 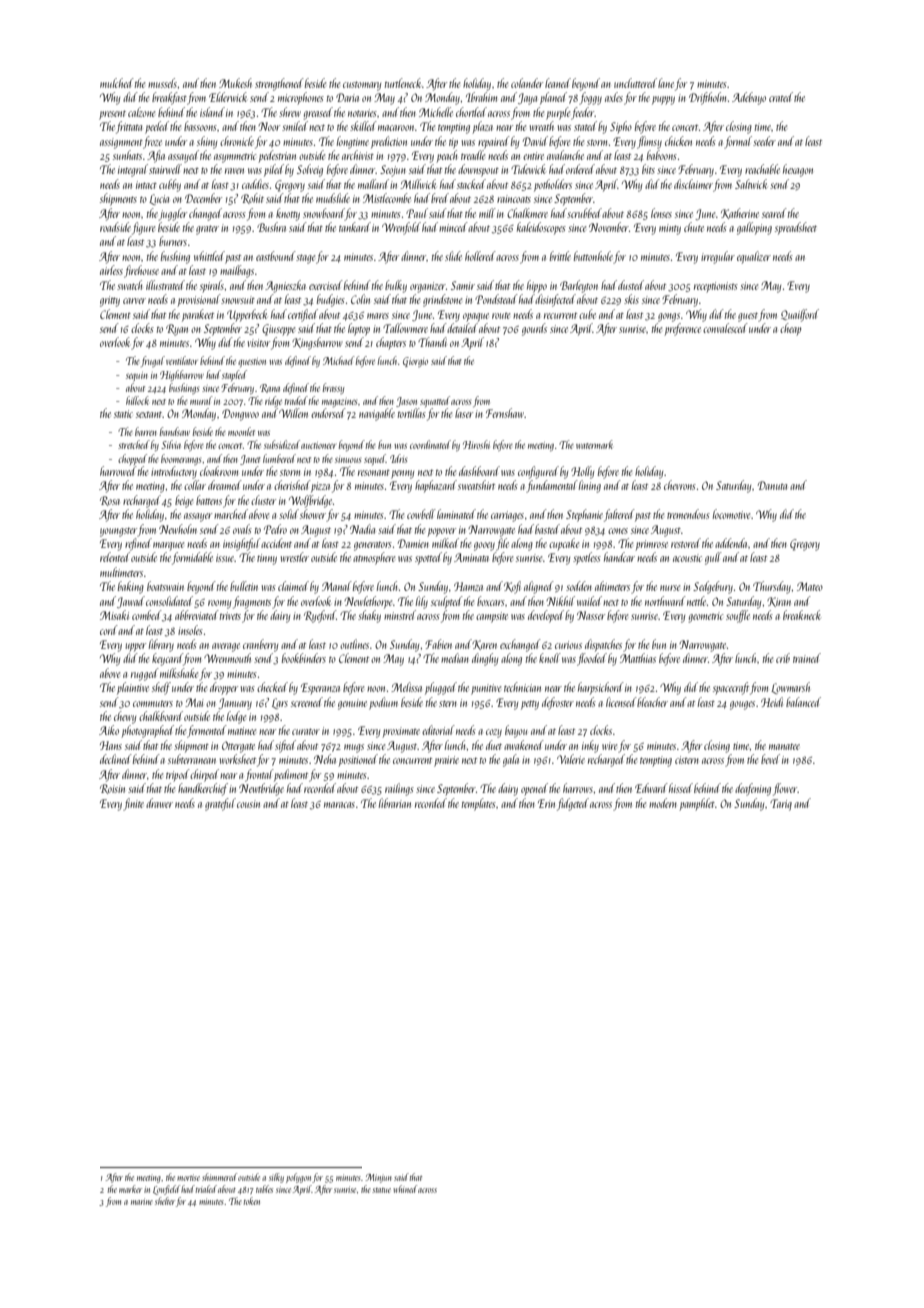 What do you see at coordinates (707, 98) in the screenshot?
I see `Driftholm` at bounding box center [707, 98].
